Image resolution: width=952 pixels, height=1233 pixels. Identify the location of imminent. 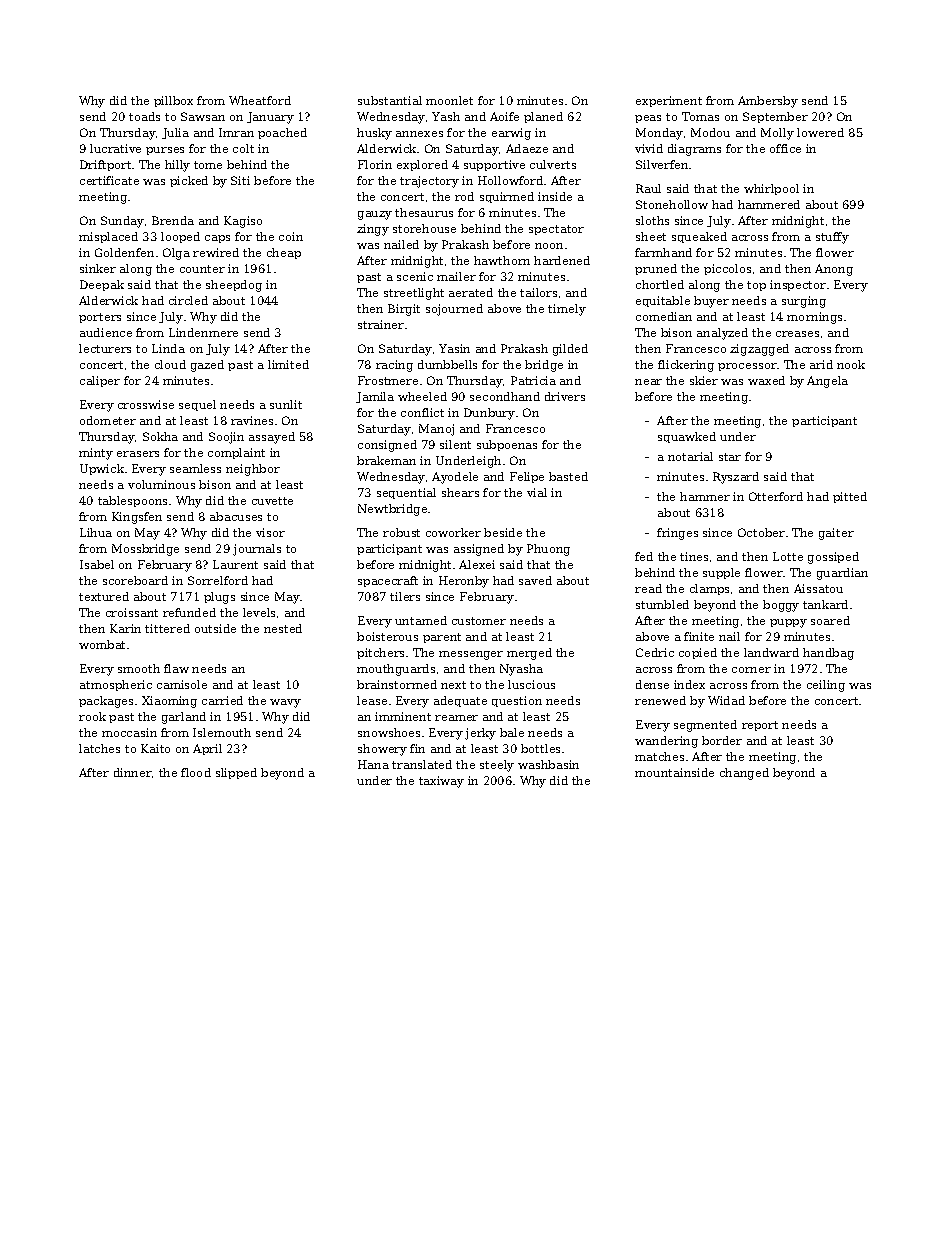
(403, 716).
